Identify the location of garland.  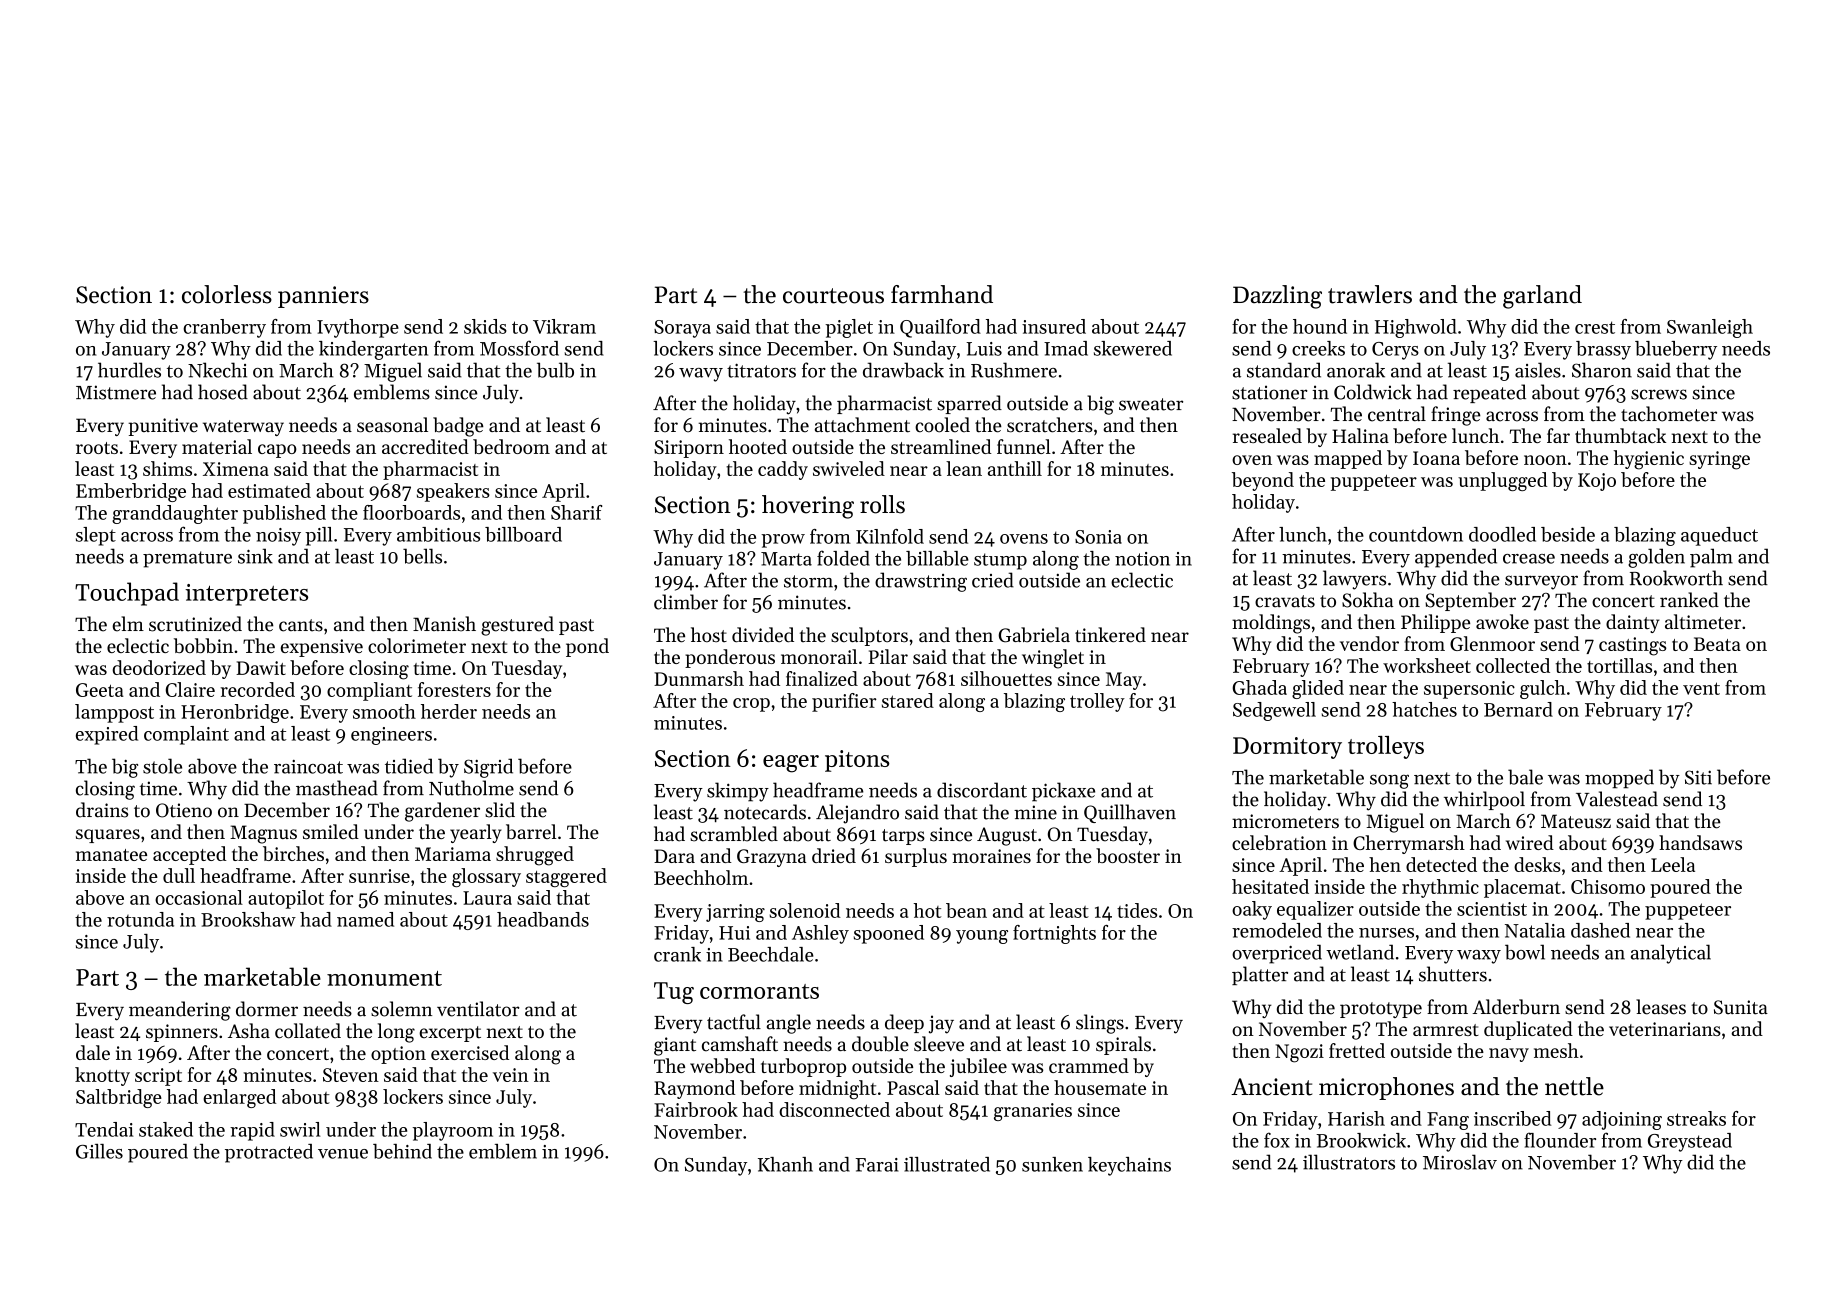
(1542, 297).
